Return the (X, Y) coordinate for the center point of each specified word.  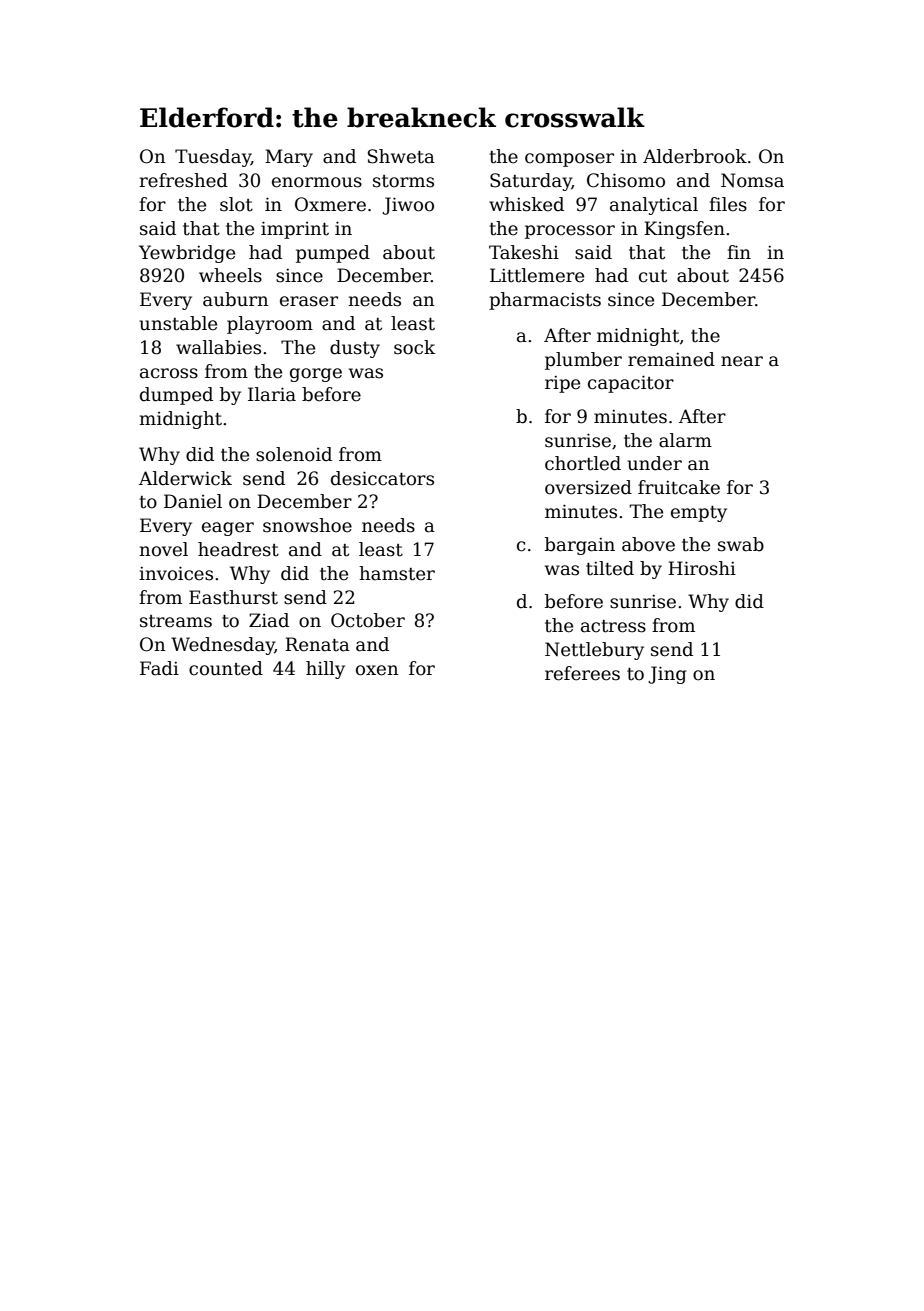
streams (176, 621)
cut (653, 276)
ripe (562, 384)
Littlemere (537, 275)
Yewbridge (187, 254)
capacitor (631, 384)
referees (582, 673)
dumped (176, 396)
